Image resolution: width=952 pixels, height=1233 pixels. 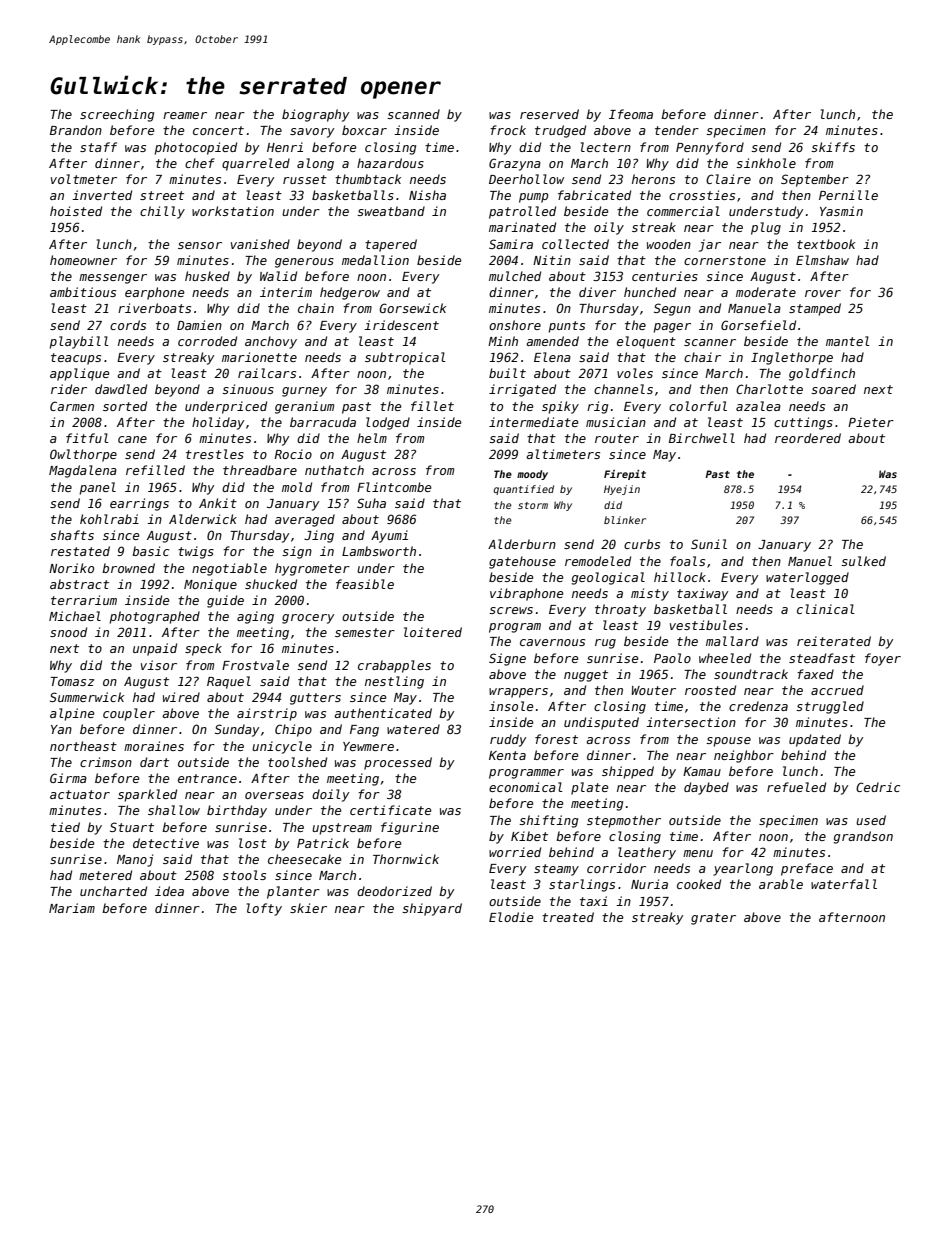 What do you see at coordinates (271, 342) in the page?
I see `anchovy` at bounding box center [271, 342].
